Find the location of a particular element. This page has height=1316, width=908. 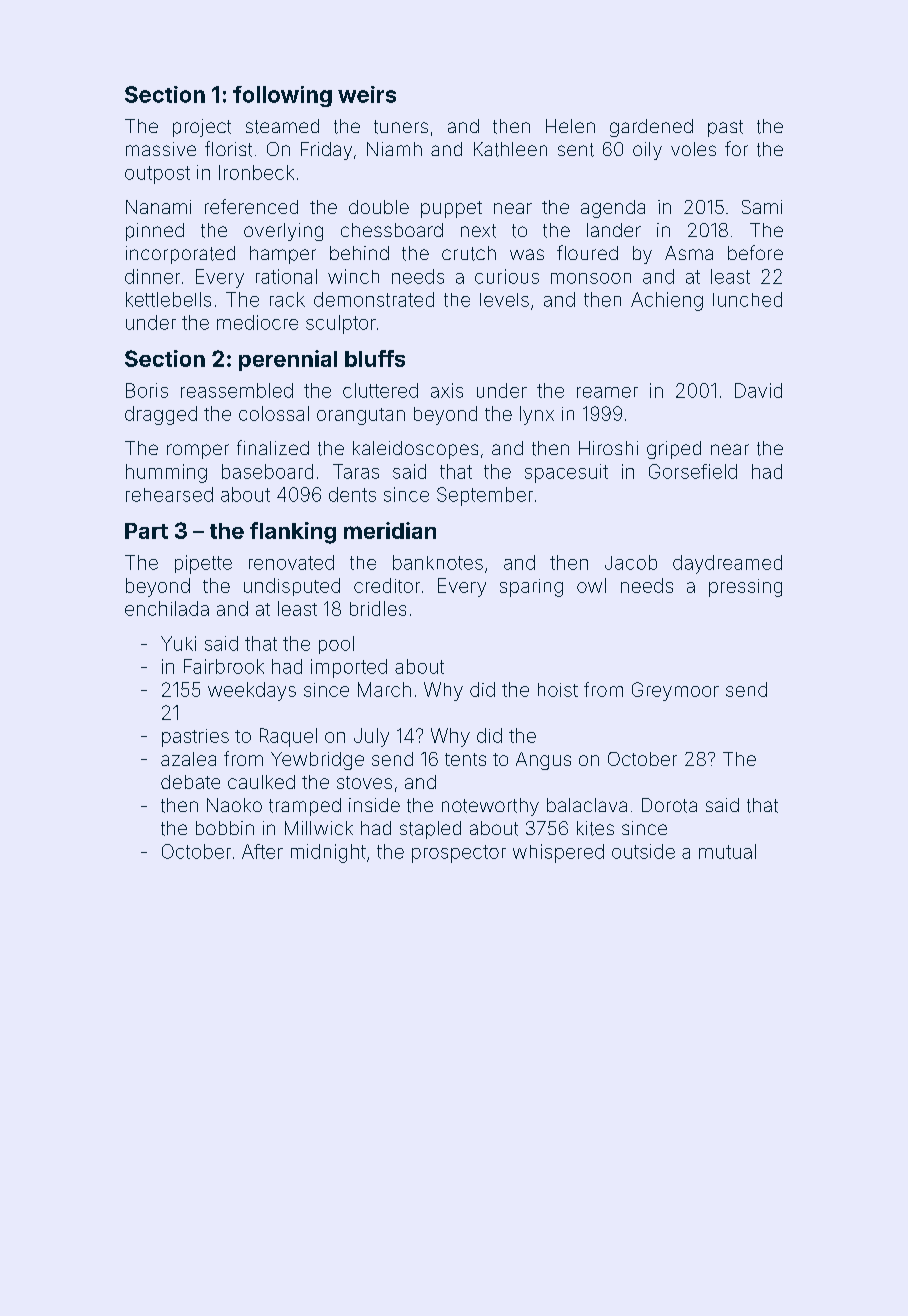

mutual is located at coordinates (727, 851).
